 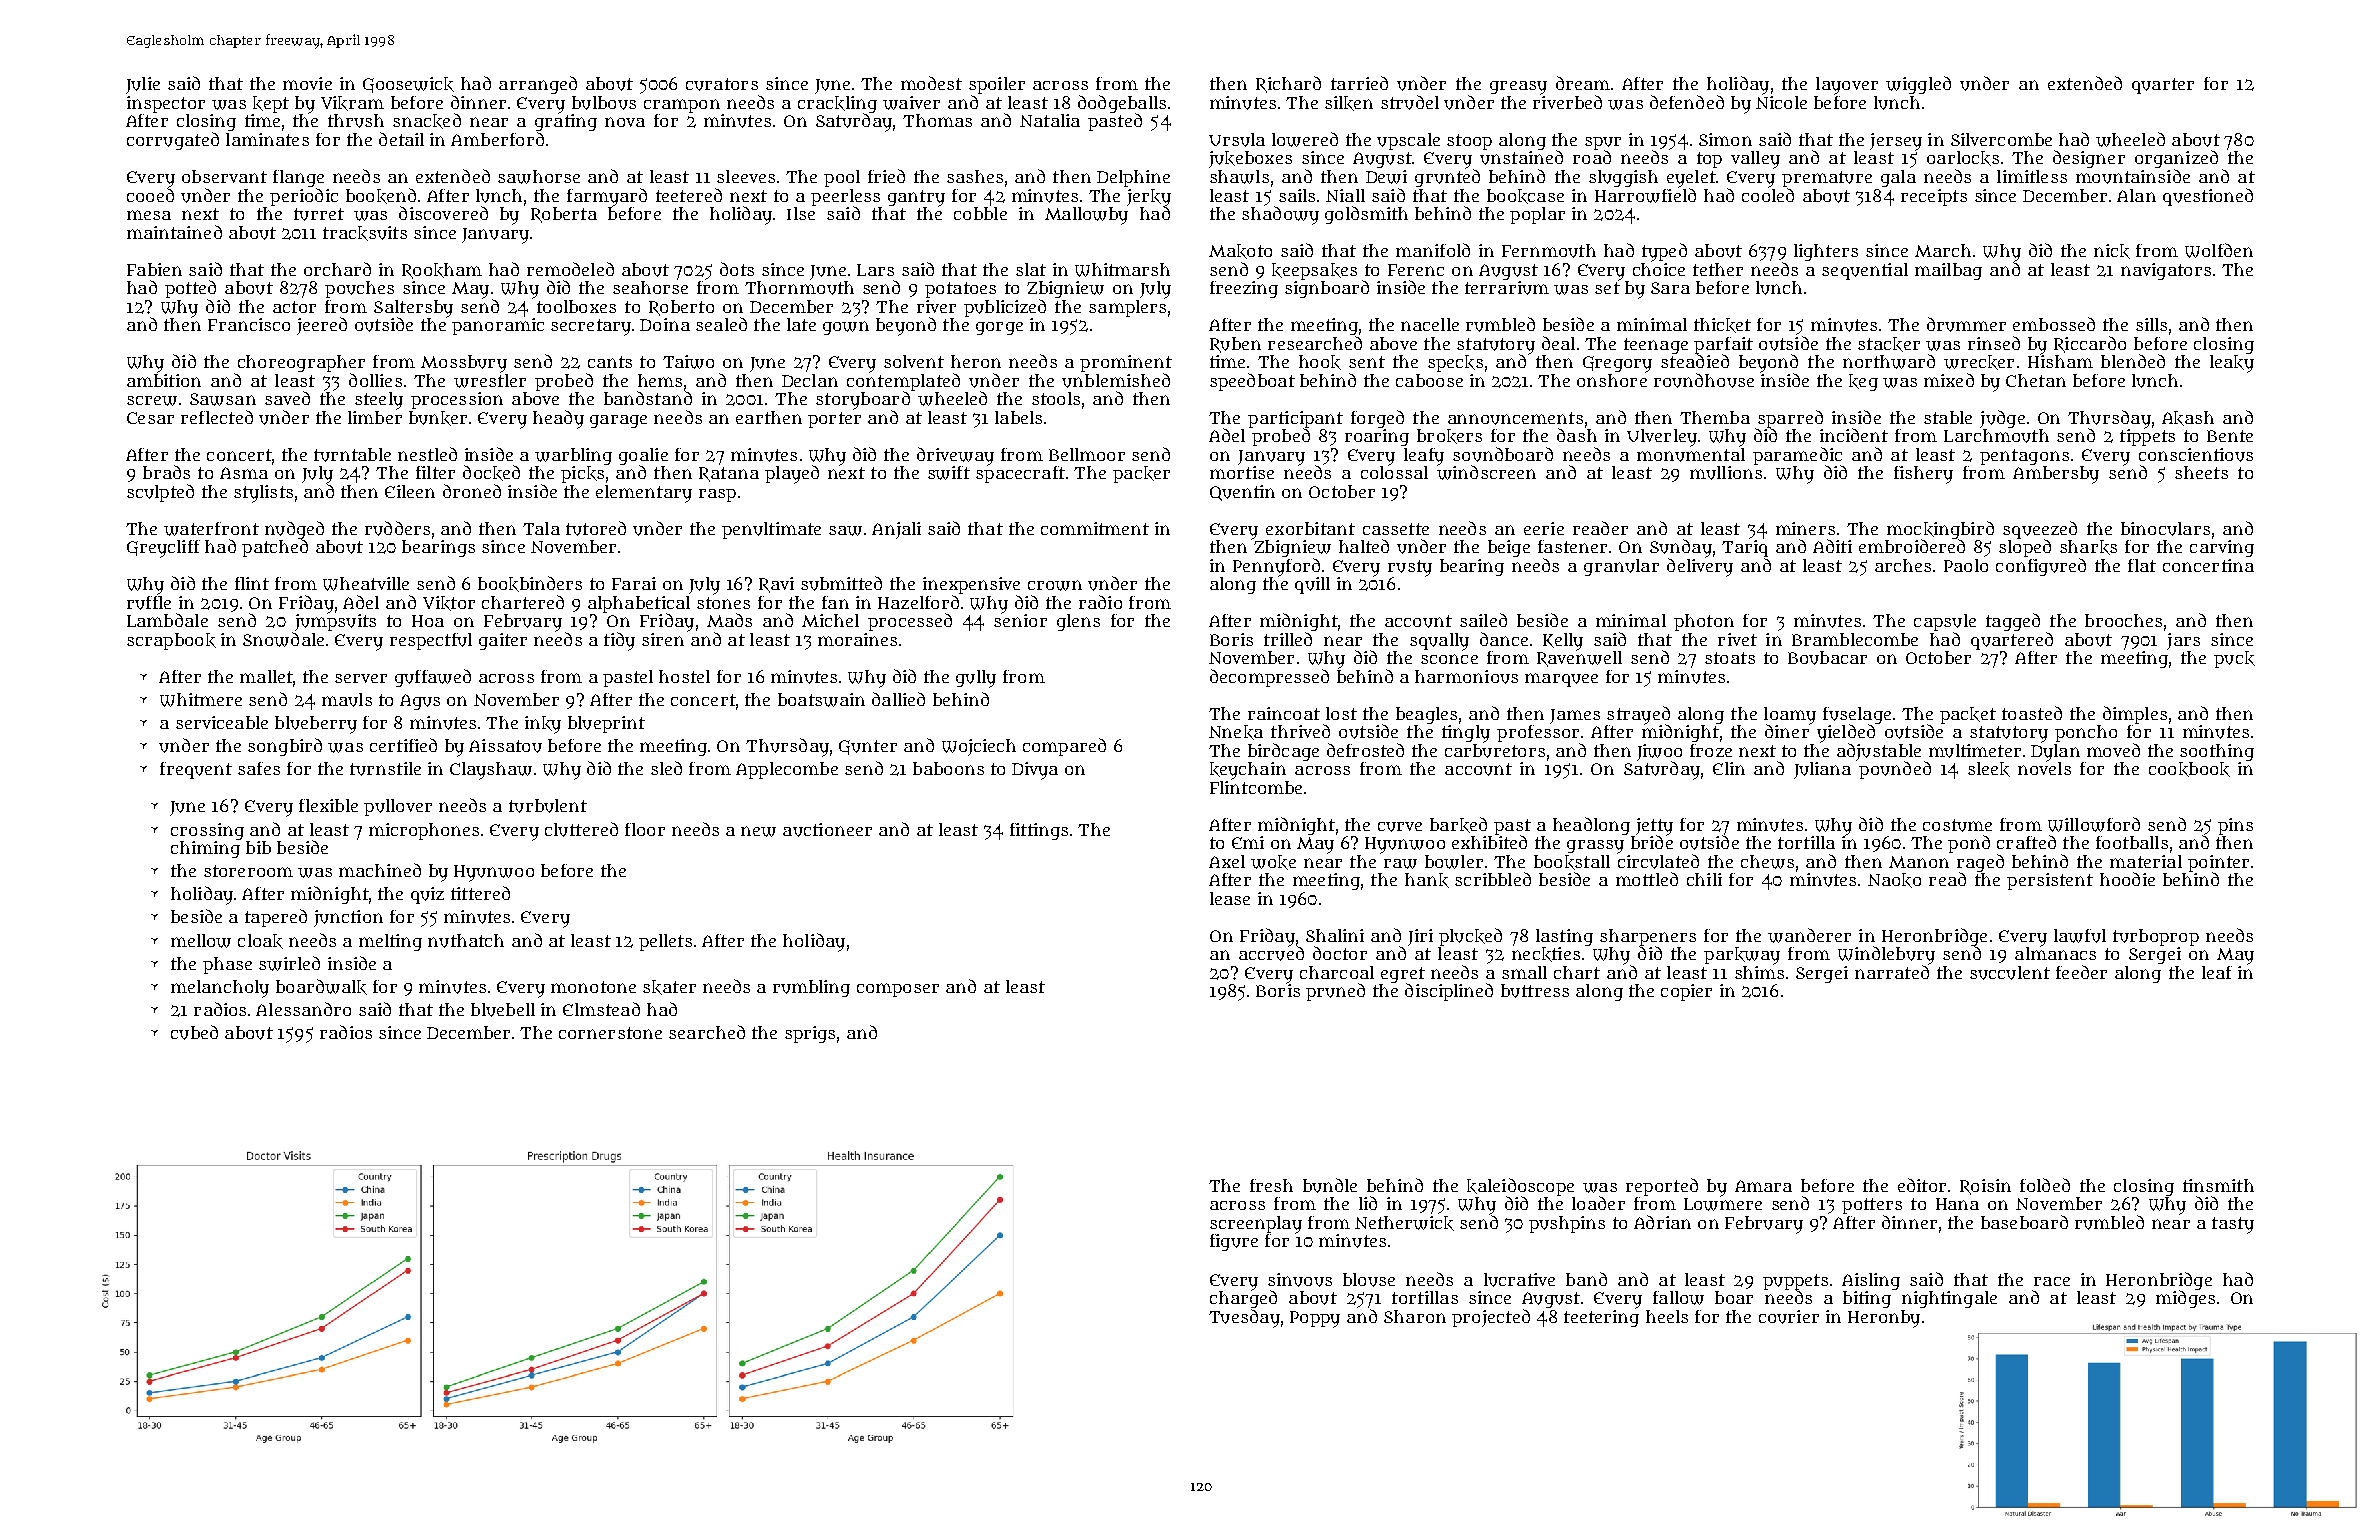 What do you see at coordinates (413, 308) in the image?
I see `Saltersby` at bounding box center [413, 308].
